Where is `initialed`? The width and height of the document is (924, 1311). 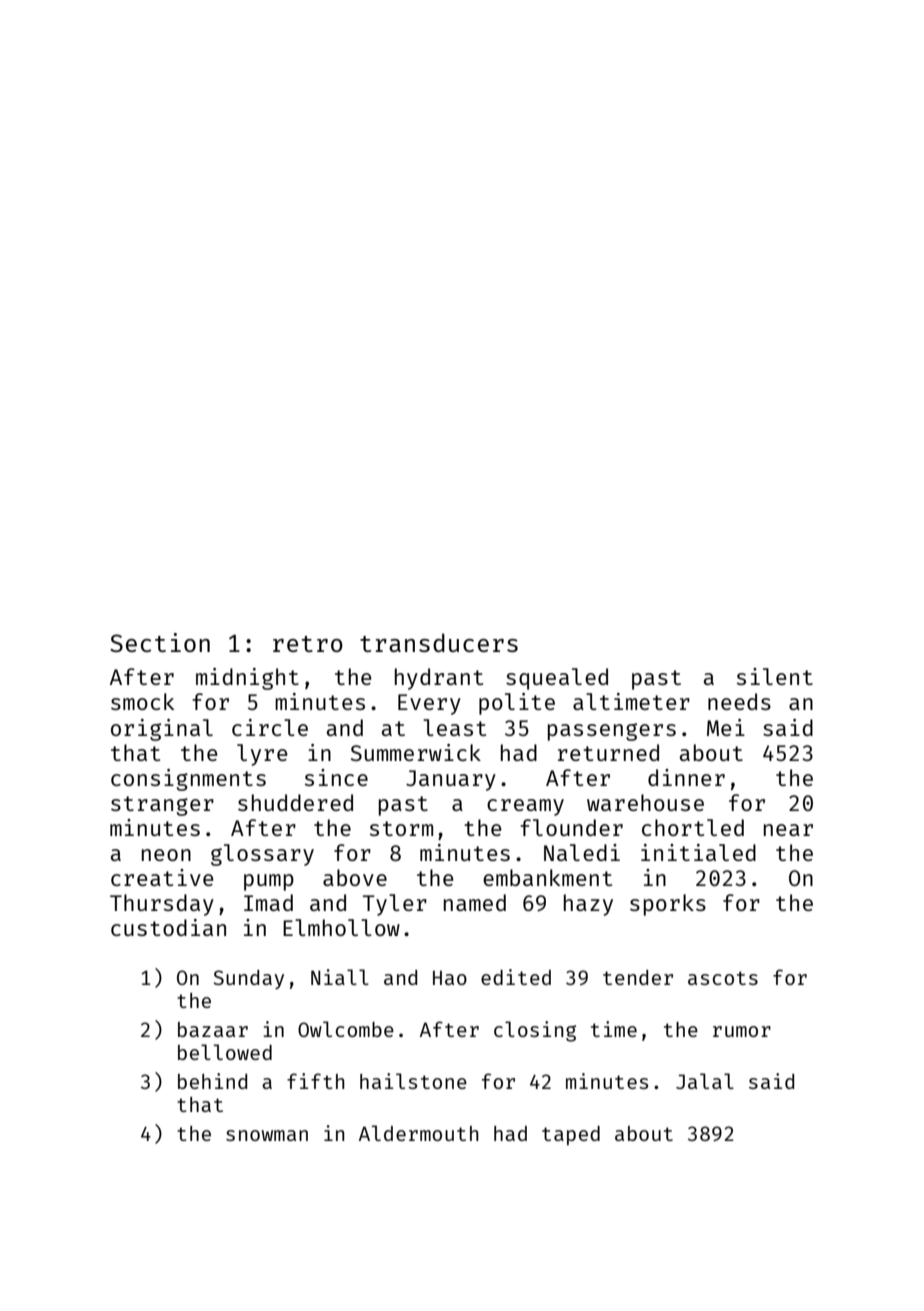 initialed is located at coordinates (698, 852).
